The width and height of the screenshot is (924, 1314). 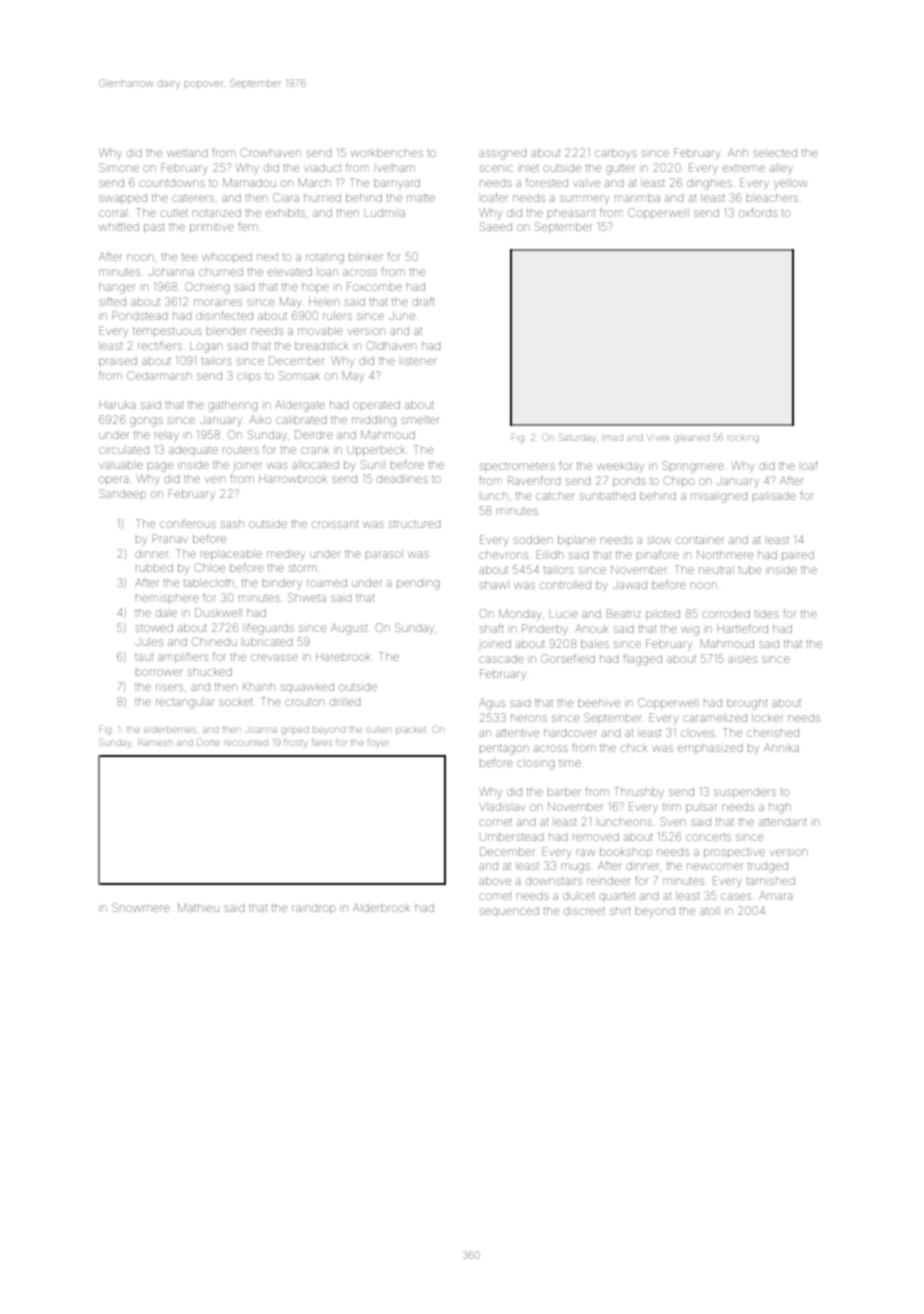 What do you see at coordinates (198, 907) in the screenshot?
I see `Mathieu` at bounding box center [198, 907].
